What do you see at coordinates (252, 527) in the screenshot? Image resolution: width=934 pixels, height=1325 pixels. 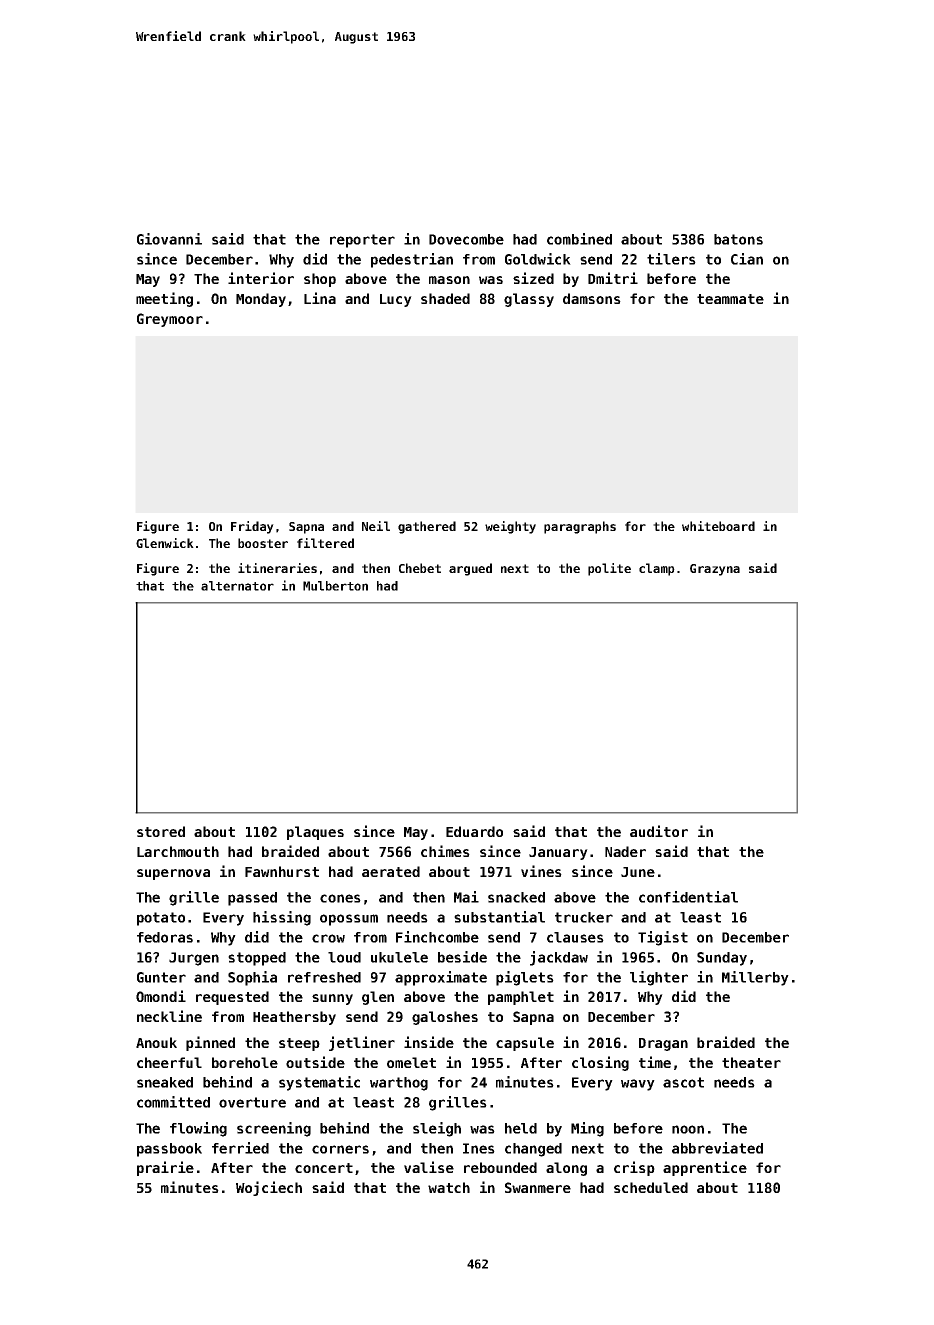 I see `Friday` at bounding box center [252, 527].
